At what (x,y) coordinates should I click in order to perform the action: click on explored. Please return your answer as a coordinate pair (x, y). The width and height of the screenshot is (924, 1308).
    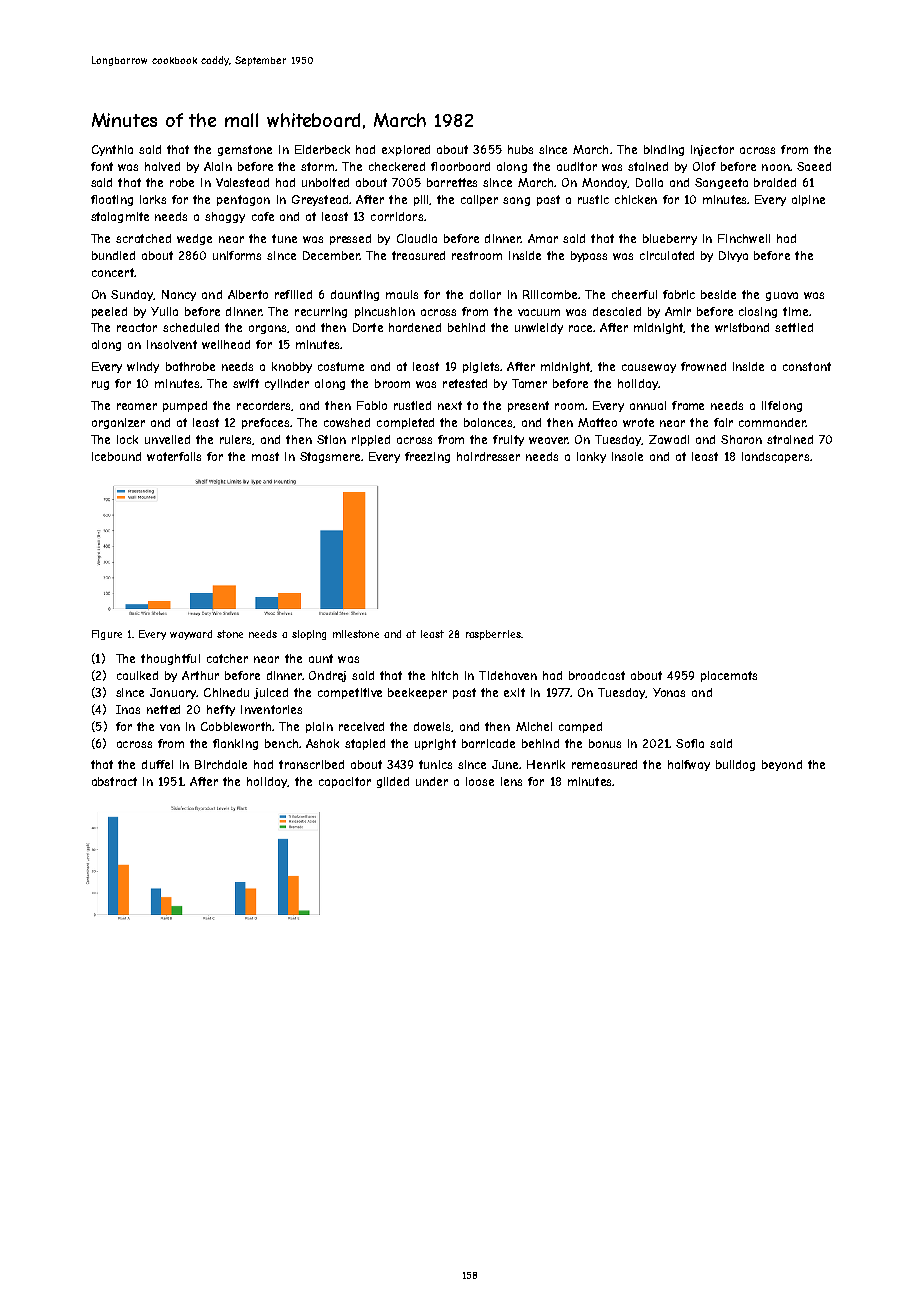
    Looking at the image, I should click on (406, 150).
